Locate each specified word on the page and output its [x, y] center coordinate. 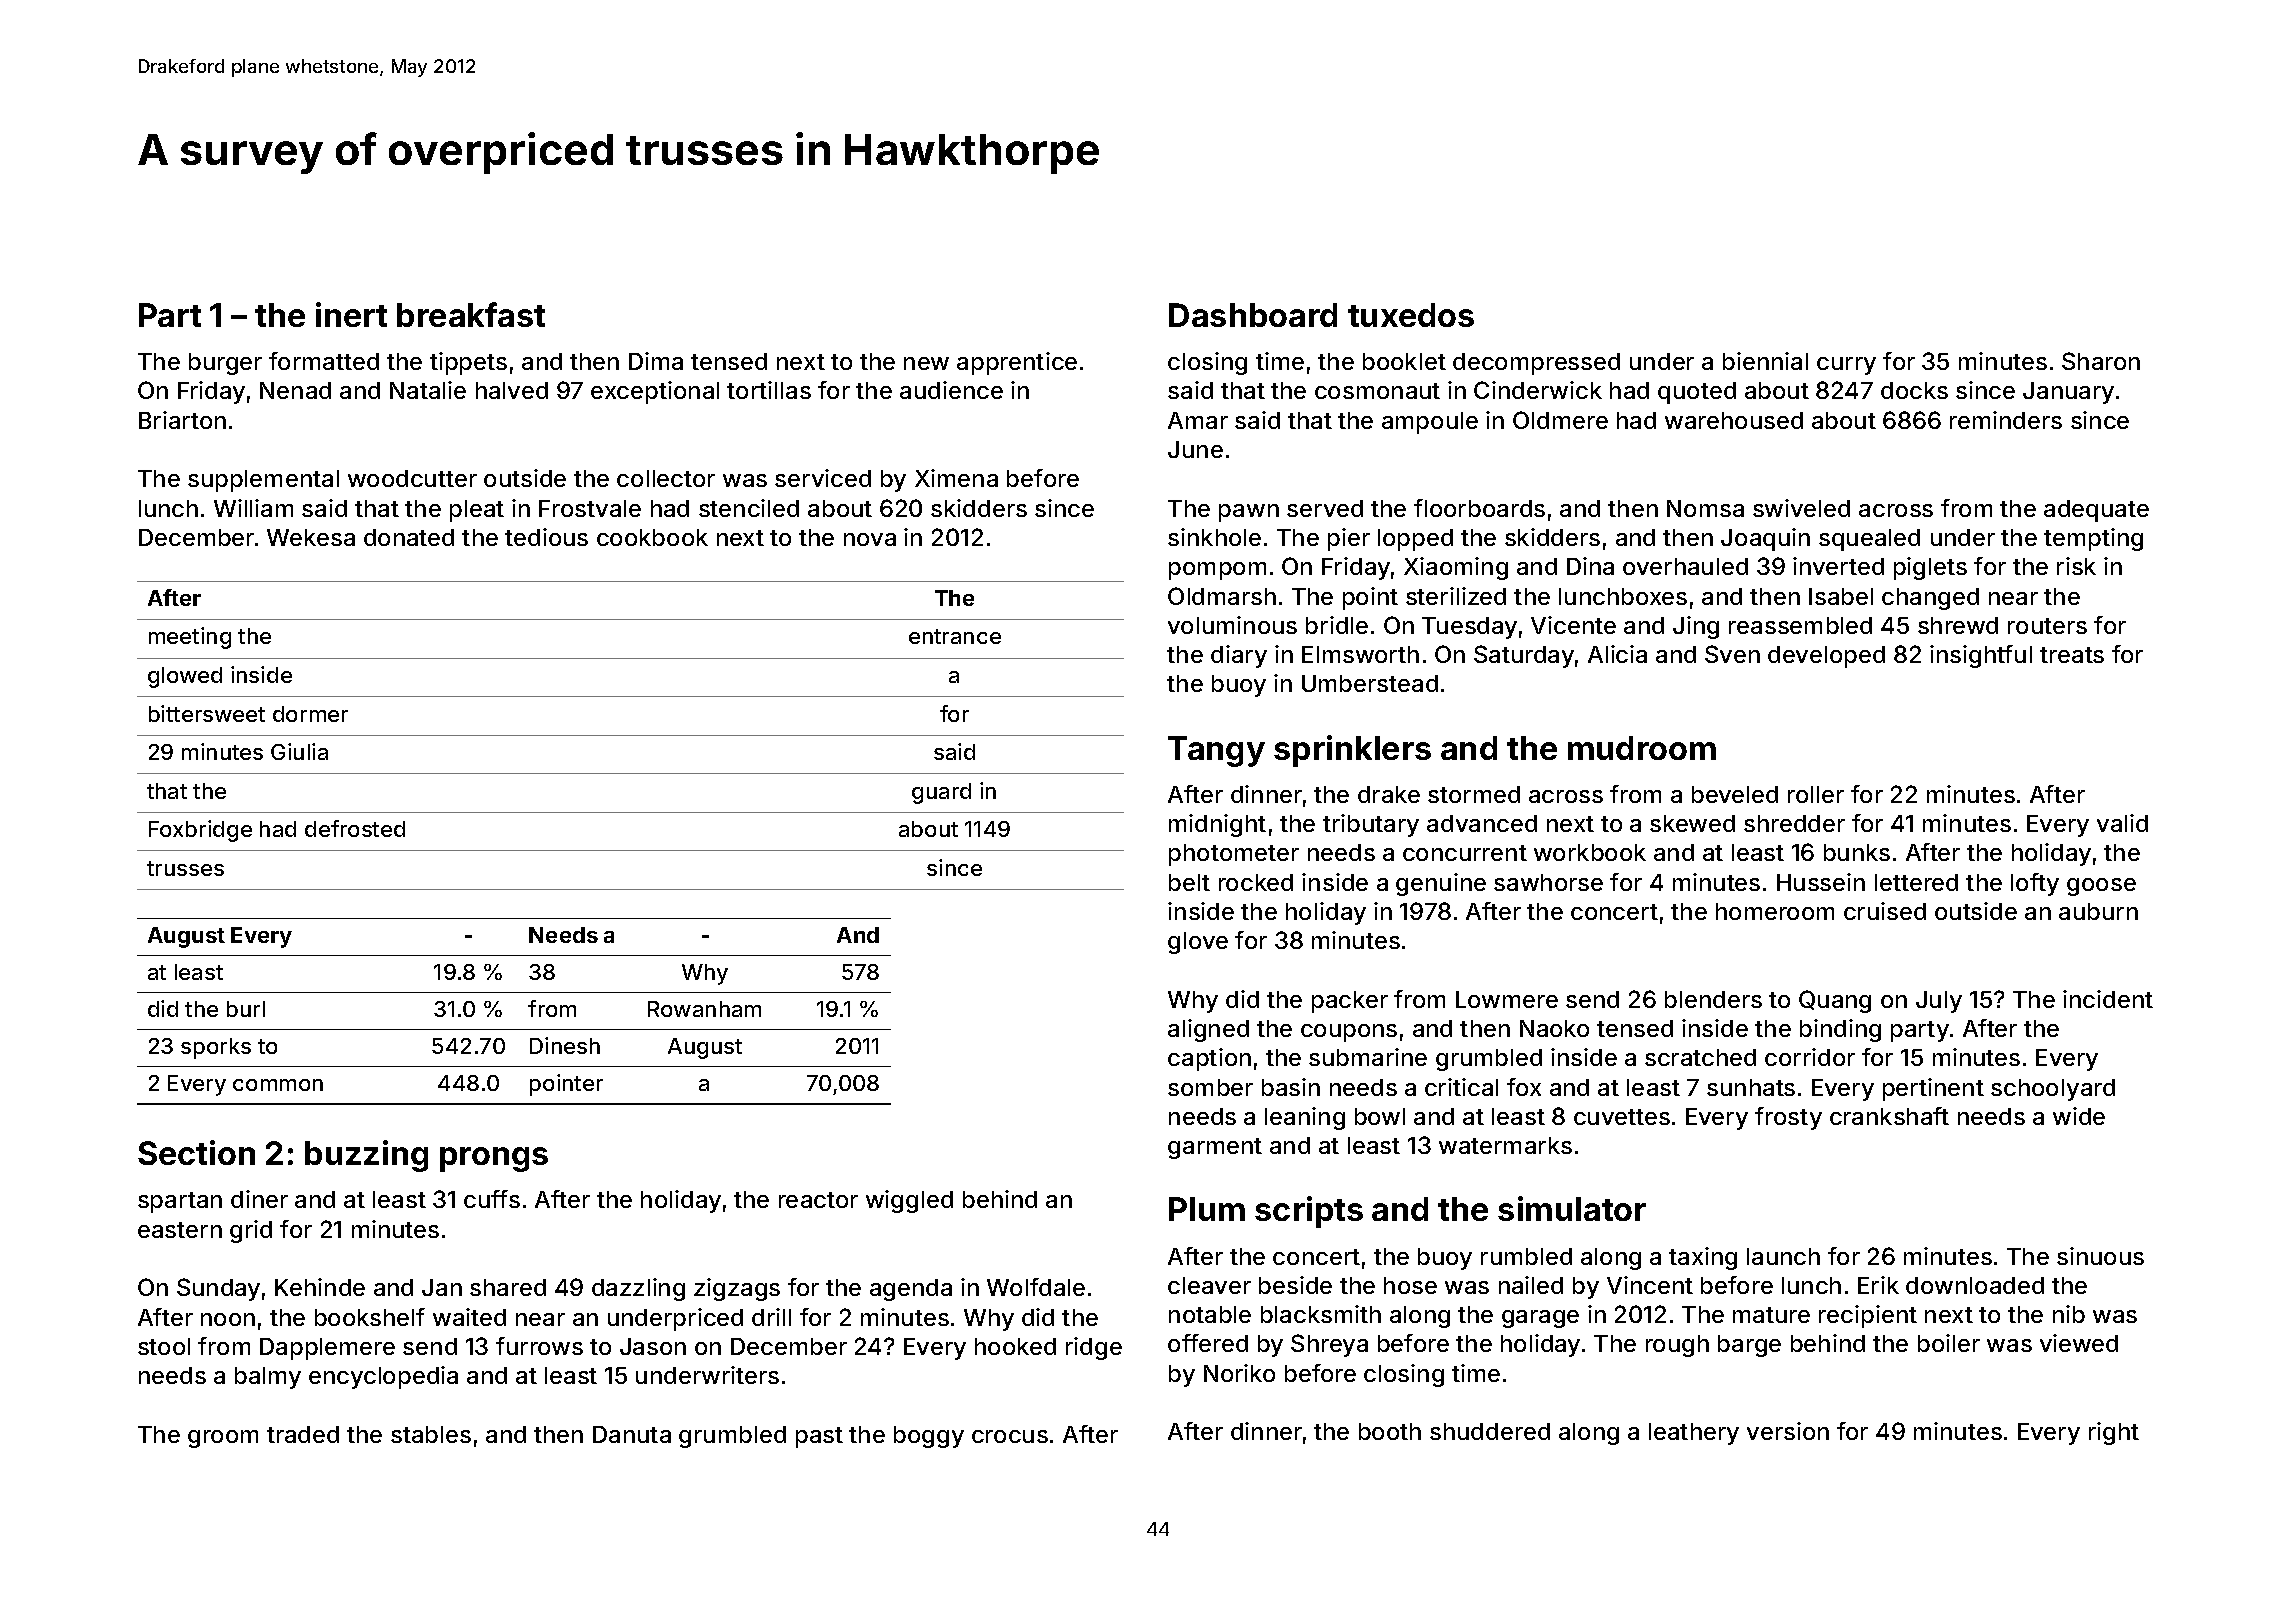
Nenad [295, 390]
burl [246, 1009]
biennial [1765, 361]
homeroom [1775, 911]
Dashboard [1253, 315]
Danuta [632, 1434]
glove [1198, 943]
